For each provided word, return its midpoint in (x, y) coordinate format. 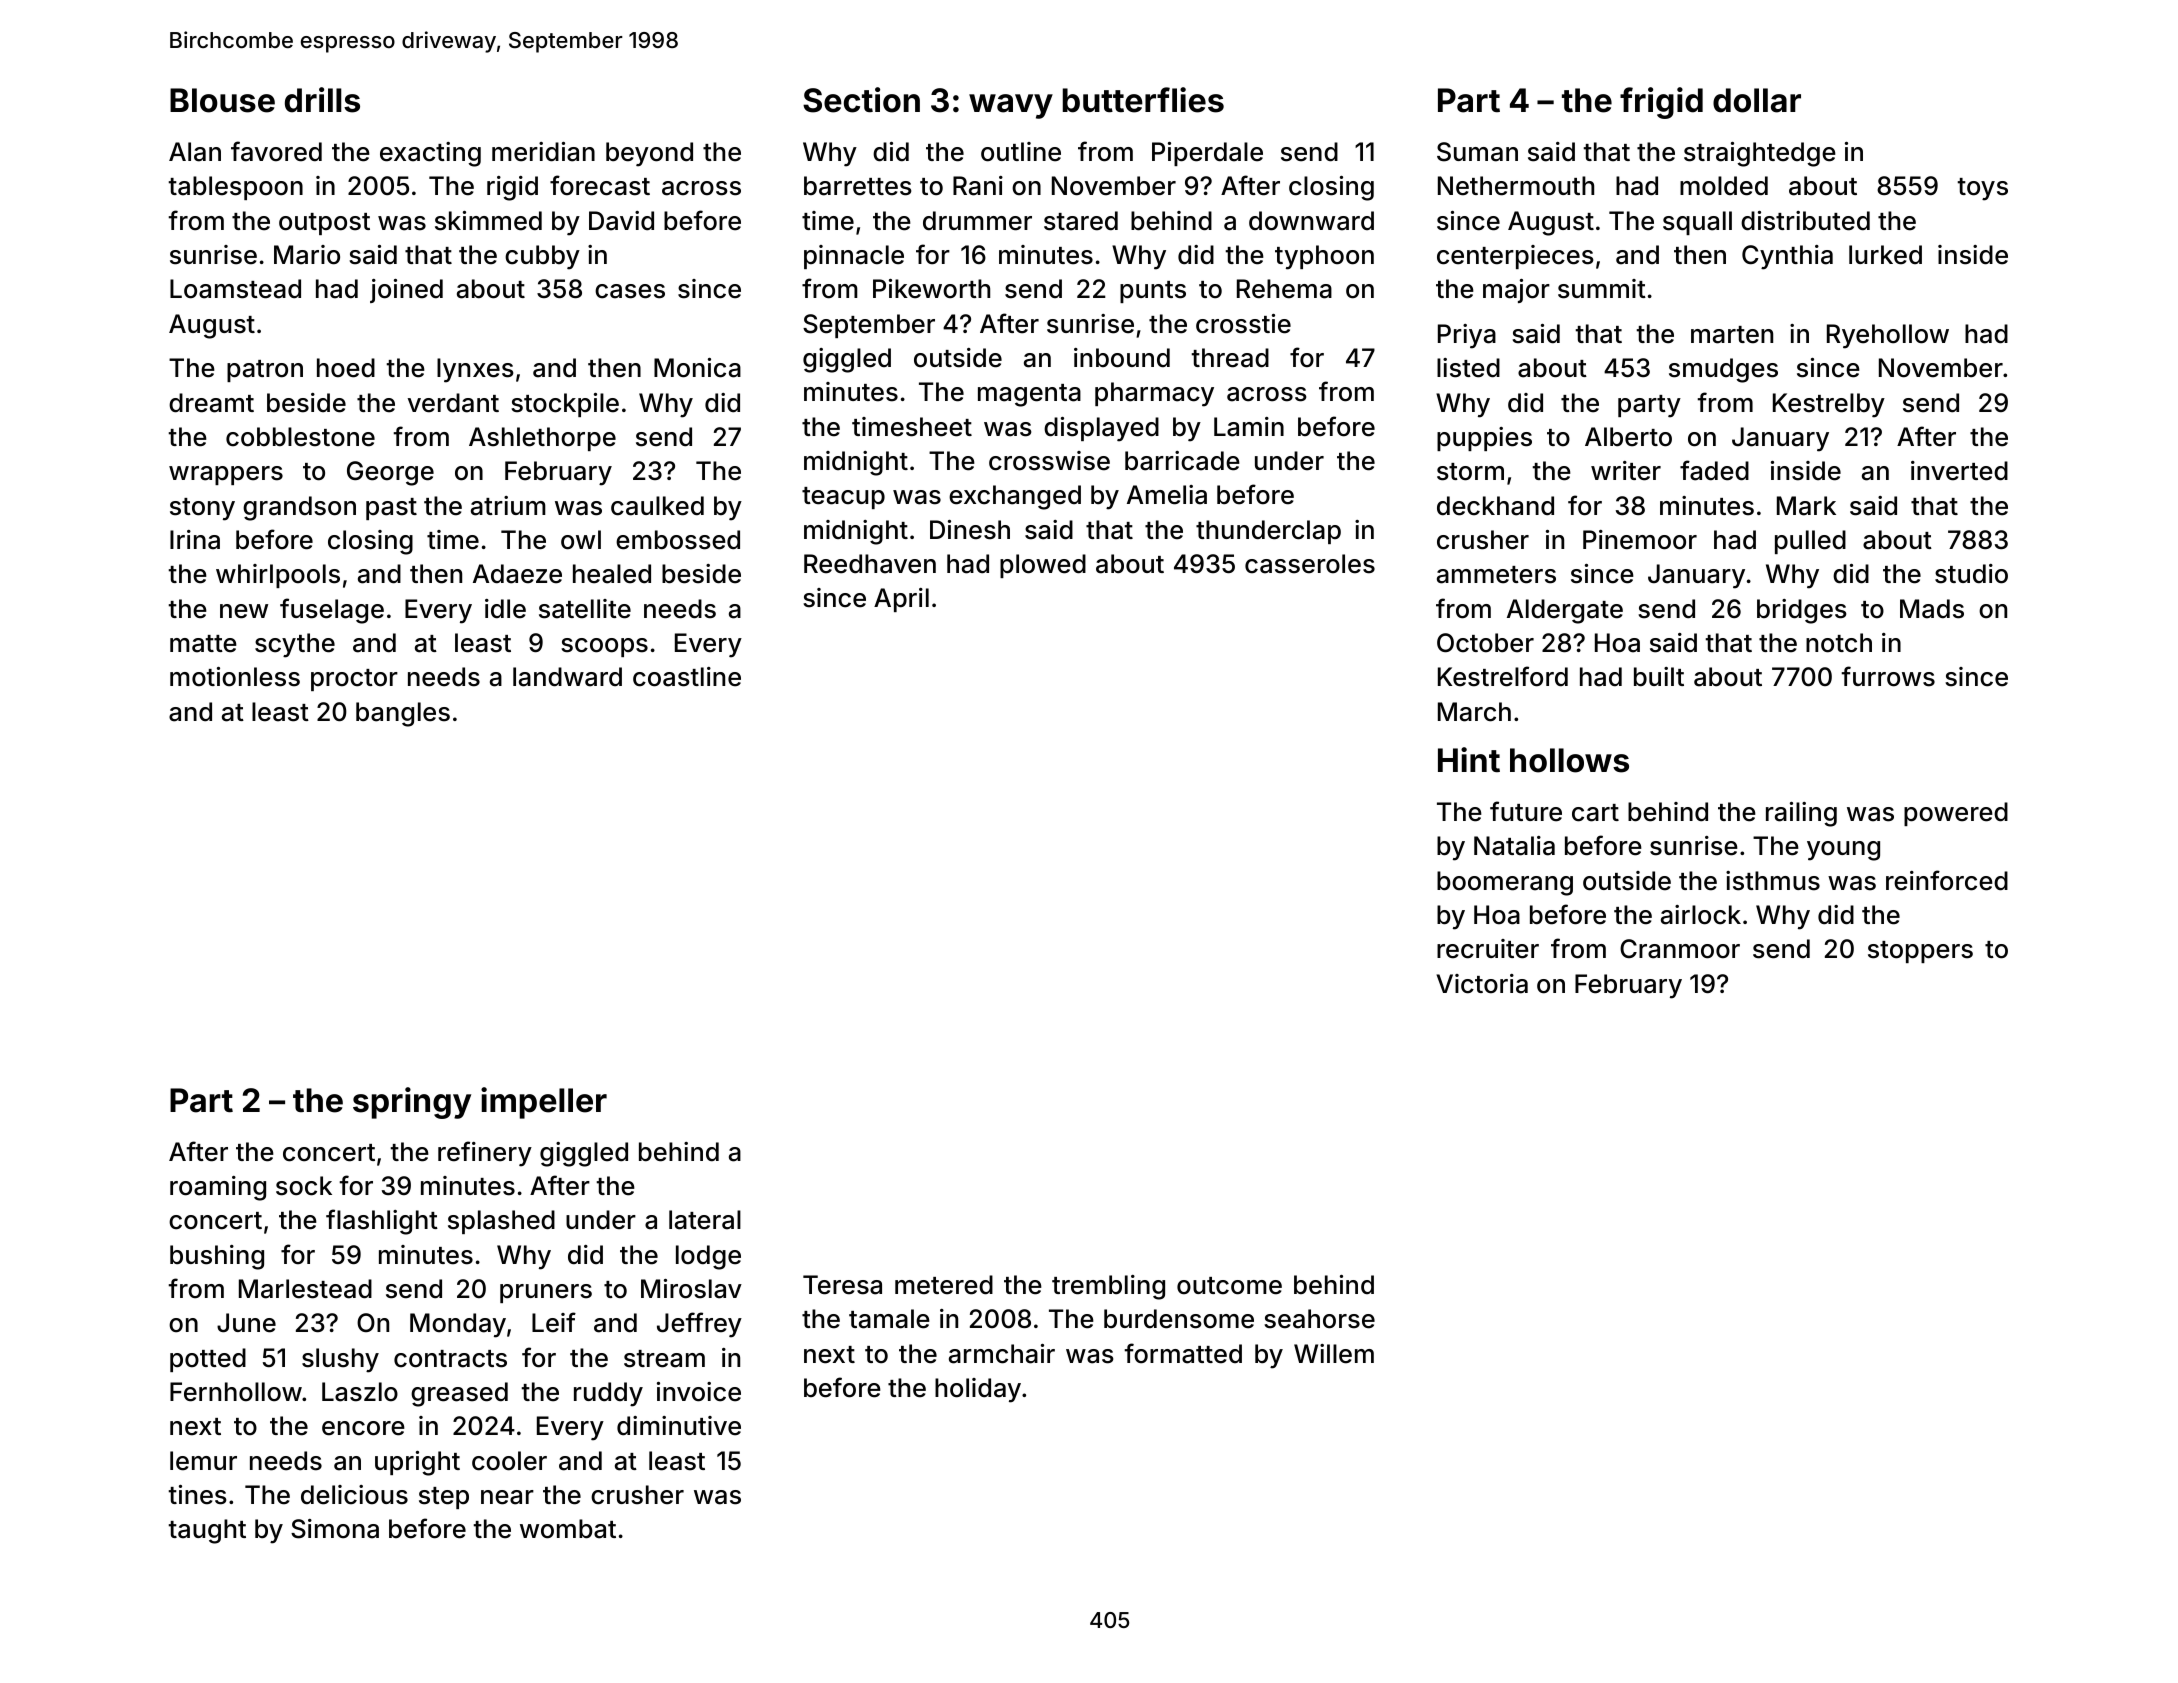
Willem (1334, 1354)
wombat (568, 1529)
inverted (1959, 471)
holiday (978, 1390)
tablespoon (235, 188)
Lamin (1249, 427)
